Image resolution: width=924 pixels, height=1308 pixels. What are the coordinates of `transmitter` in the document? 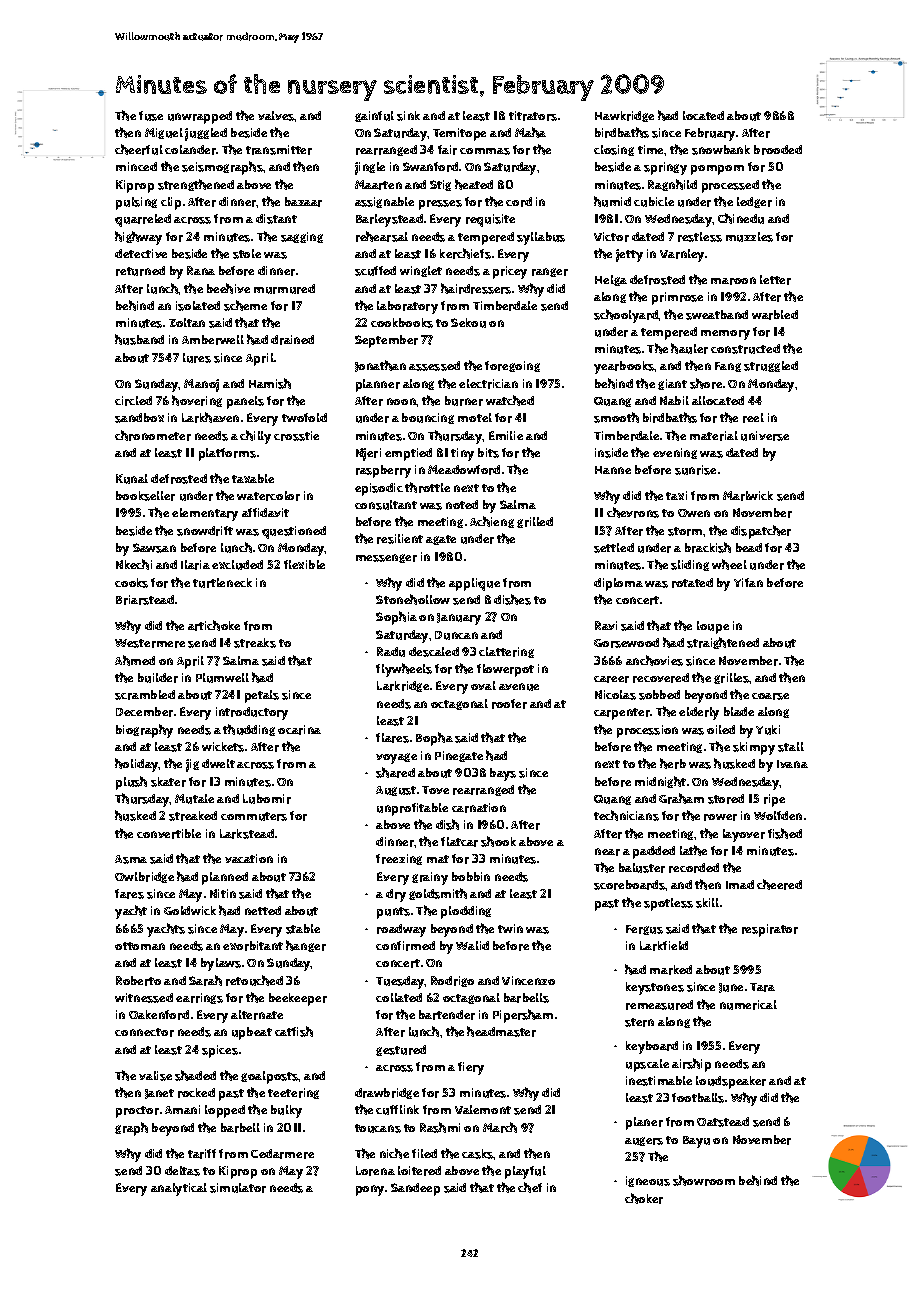 It's located at (279, 150).
